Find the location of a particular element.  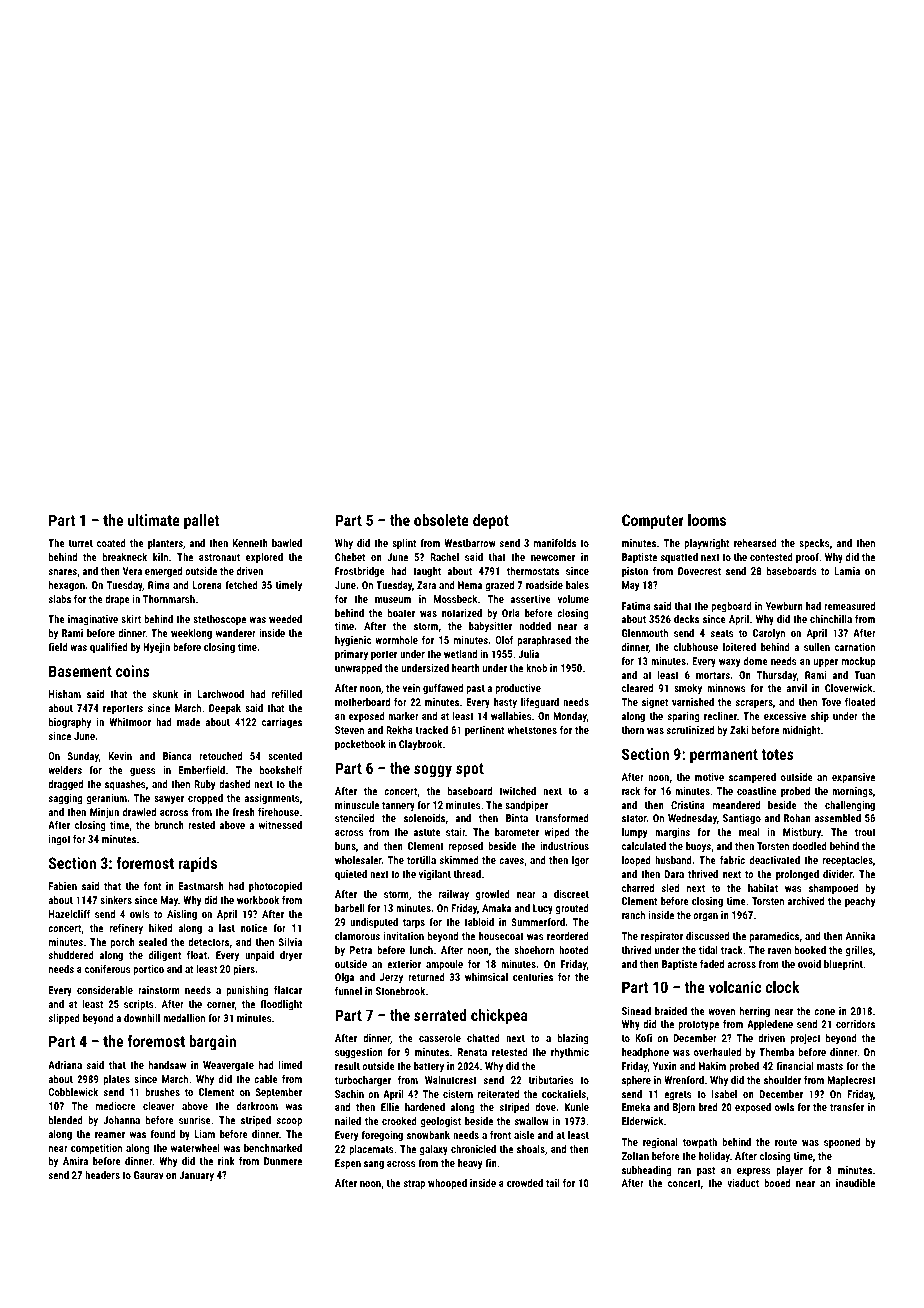

ingot is located at coordinates (60, 840).
